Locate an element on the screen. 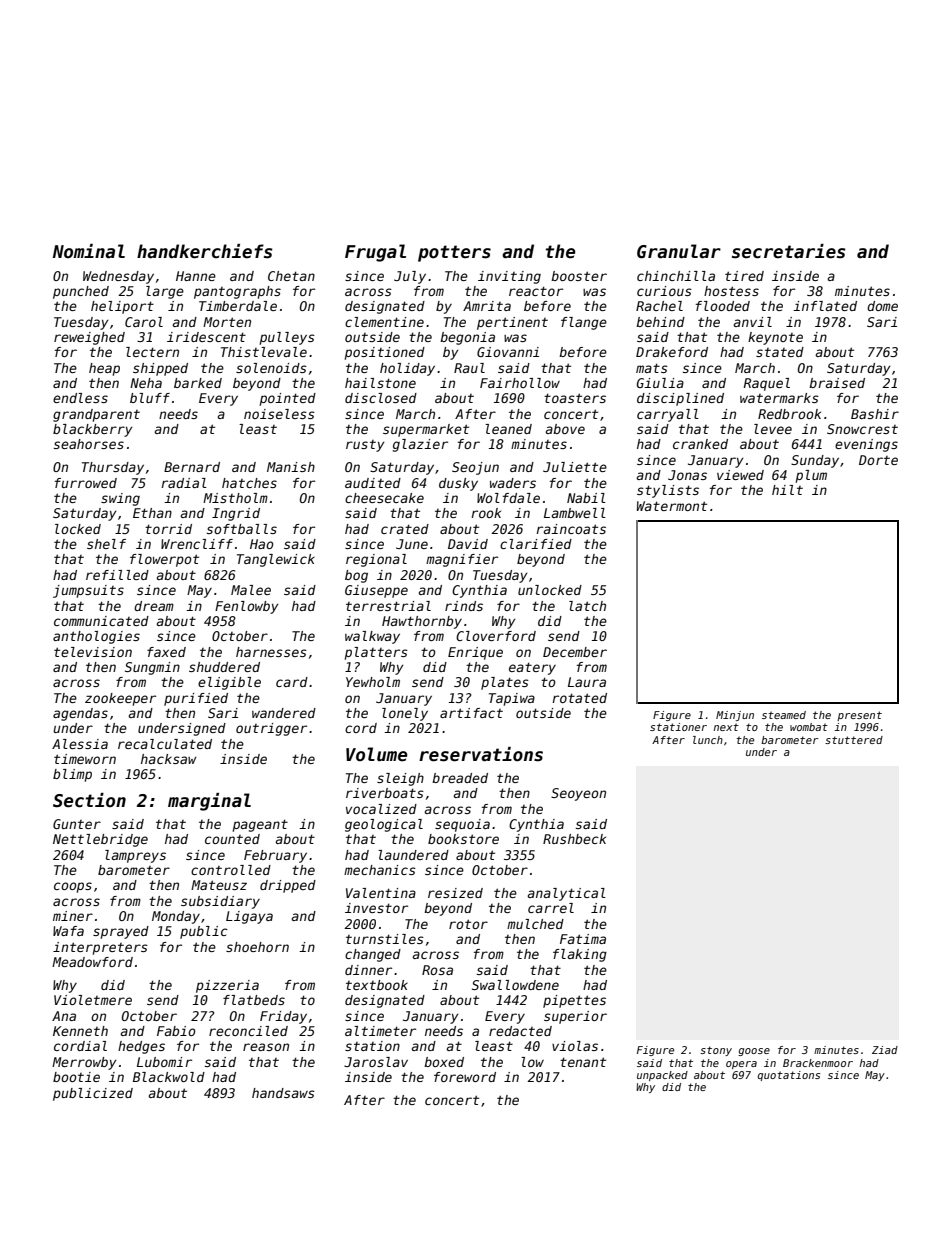 This screenshot has width=952, height=1233. wombat is located at coordinates (809, 727).
